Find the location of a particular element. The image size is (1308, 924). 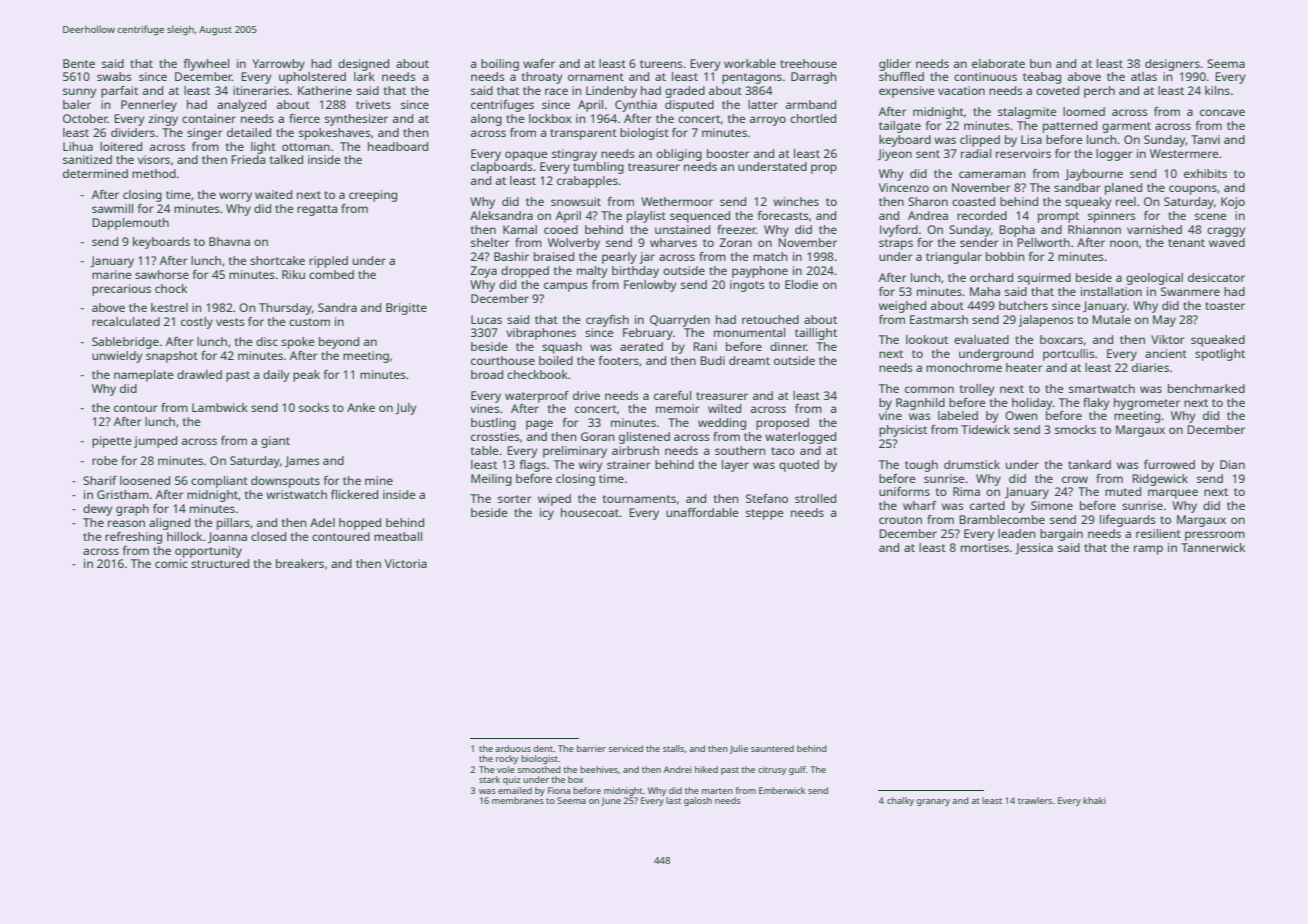

benchmarked is located at coordinates (1206, 388).
